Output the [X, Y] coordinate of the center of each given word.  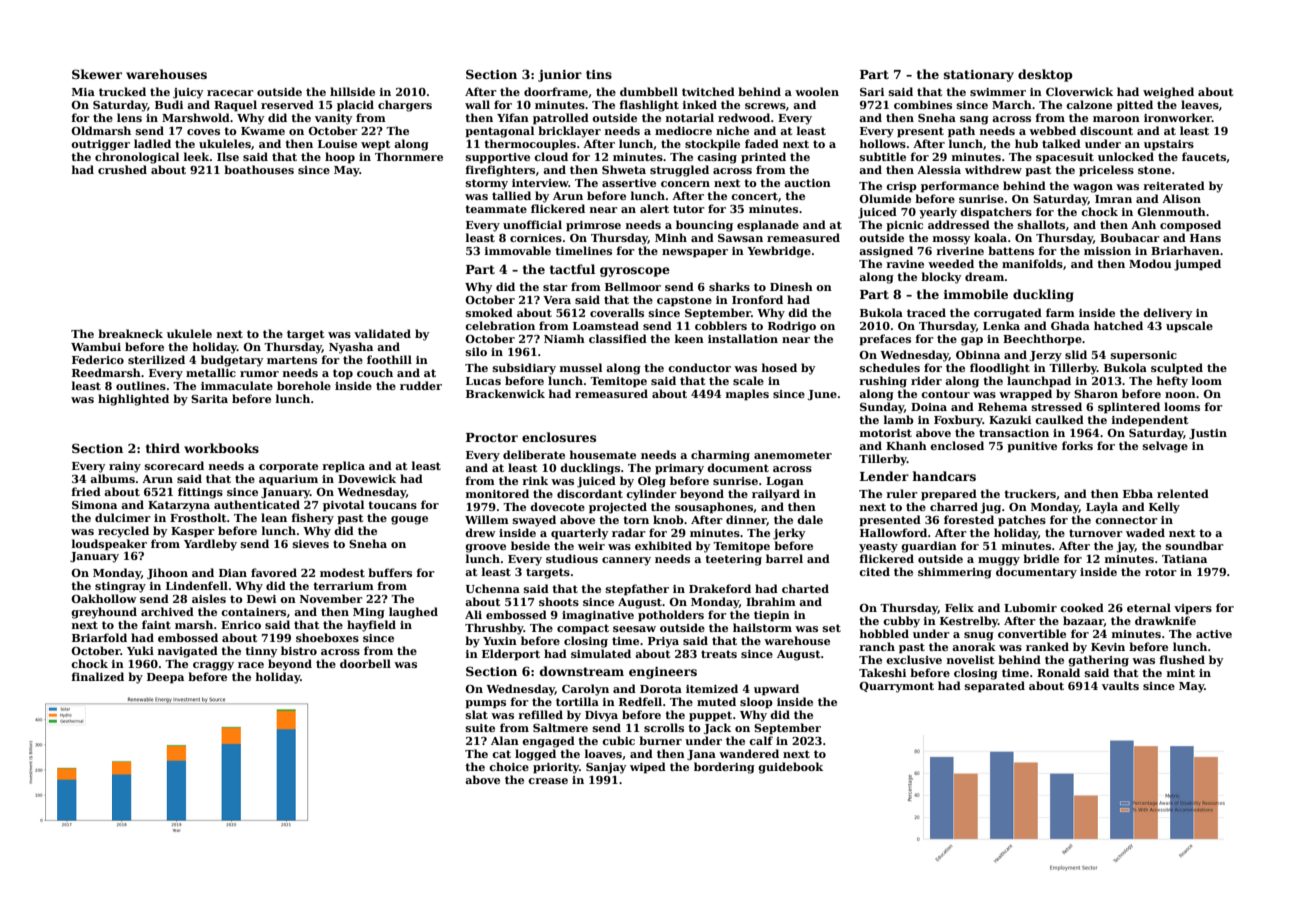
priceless [1106, 171]
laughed [413, 613]
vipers [1193, 609]
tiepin [772, 616]
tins [599, 74]
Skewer [97, 74]
